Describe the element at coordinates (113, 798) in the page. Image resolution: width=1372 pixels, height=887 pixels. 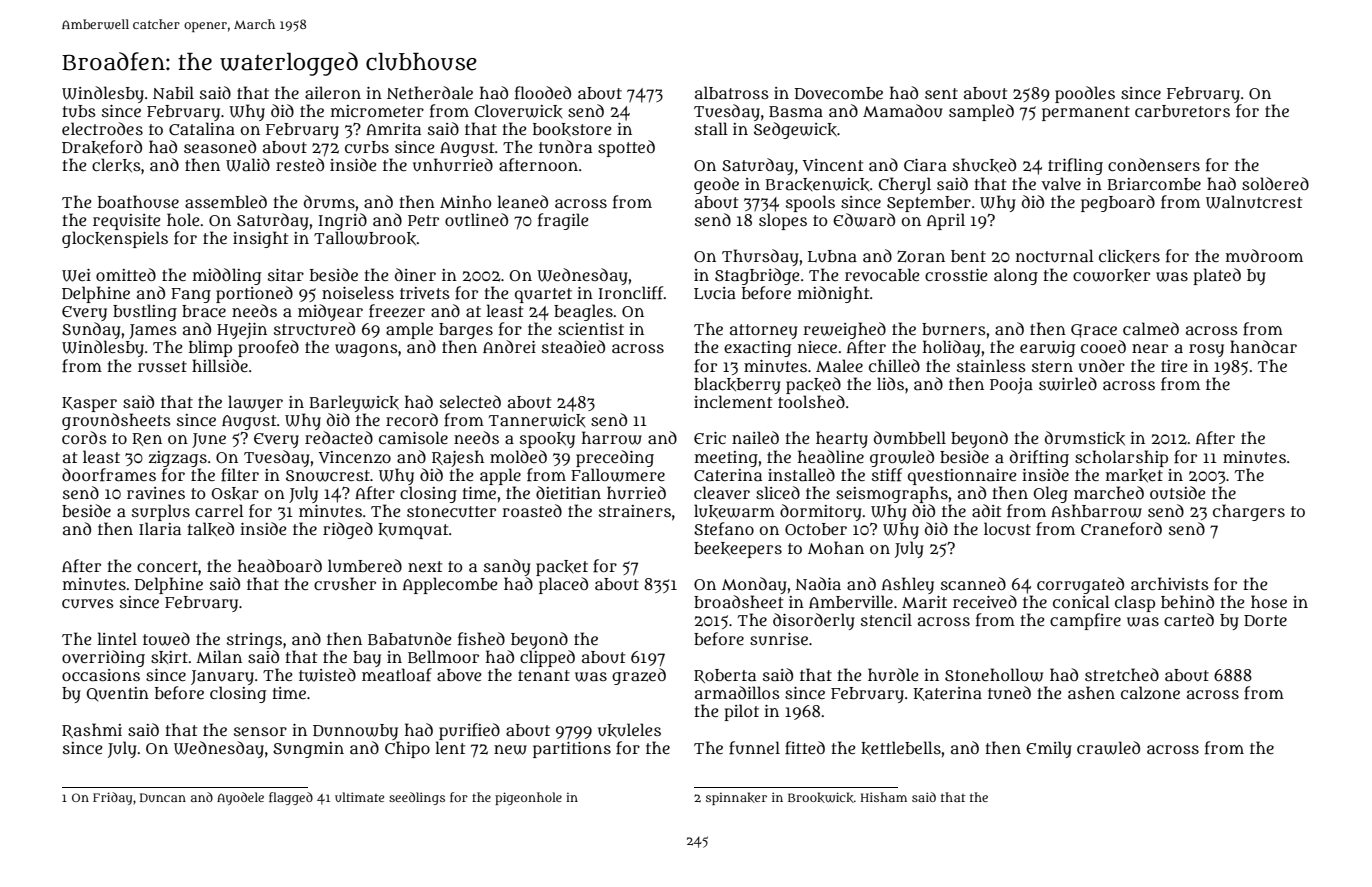
I see `Friday` at that location.
